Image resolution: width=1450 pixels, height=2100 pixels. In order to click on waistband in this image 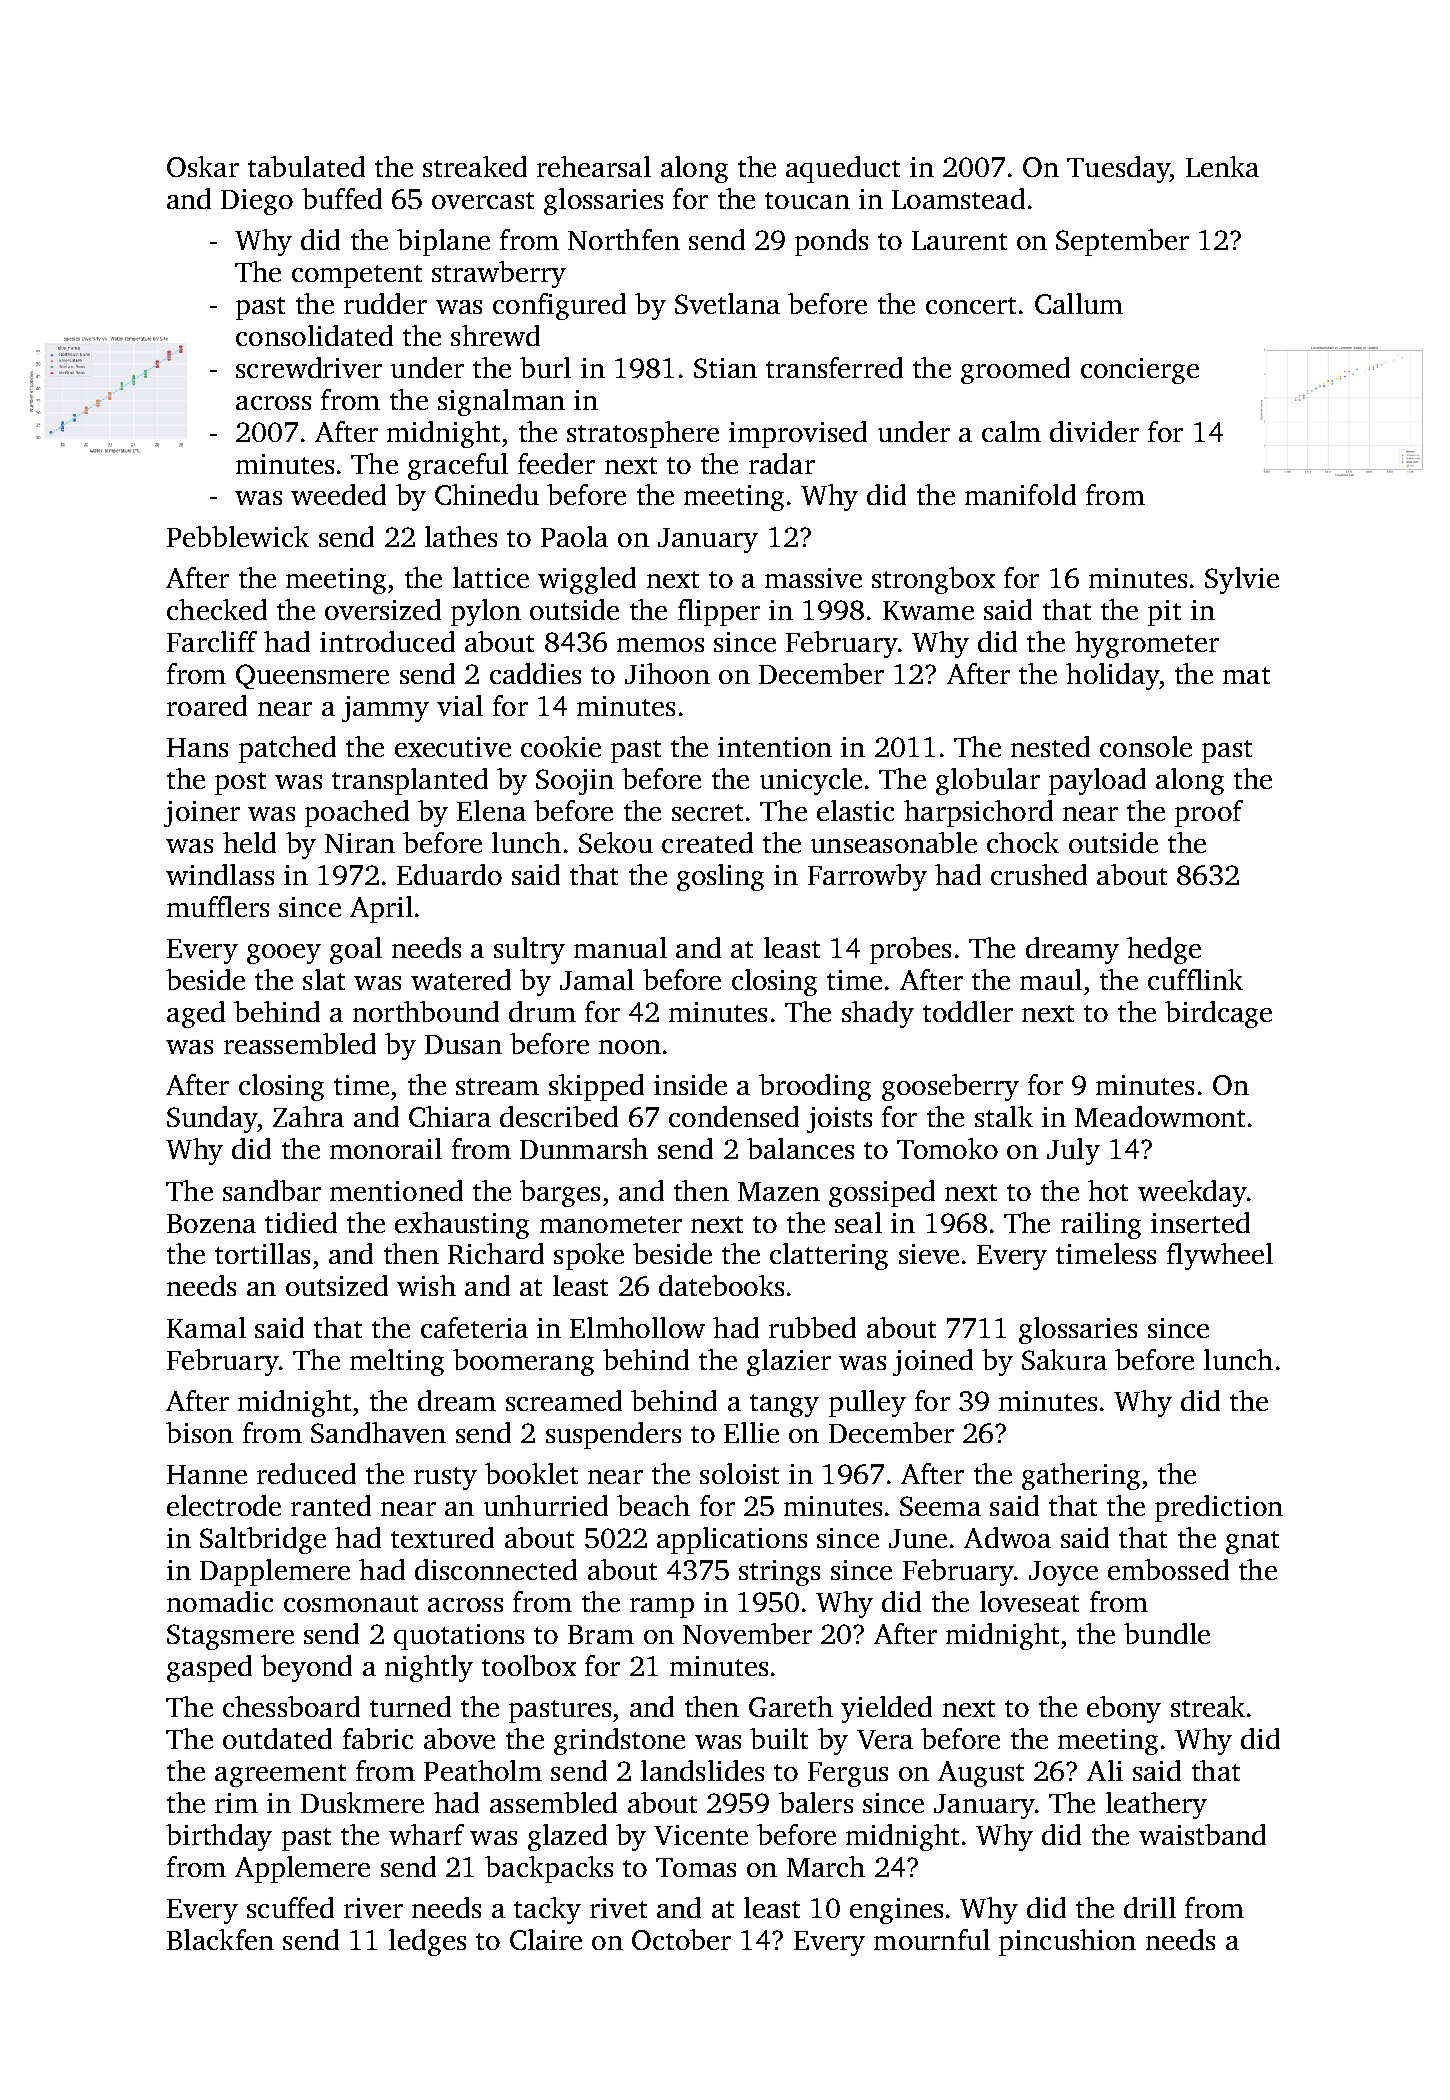, I will do `click(1202, 1834)`.
